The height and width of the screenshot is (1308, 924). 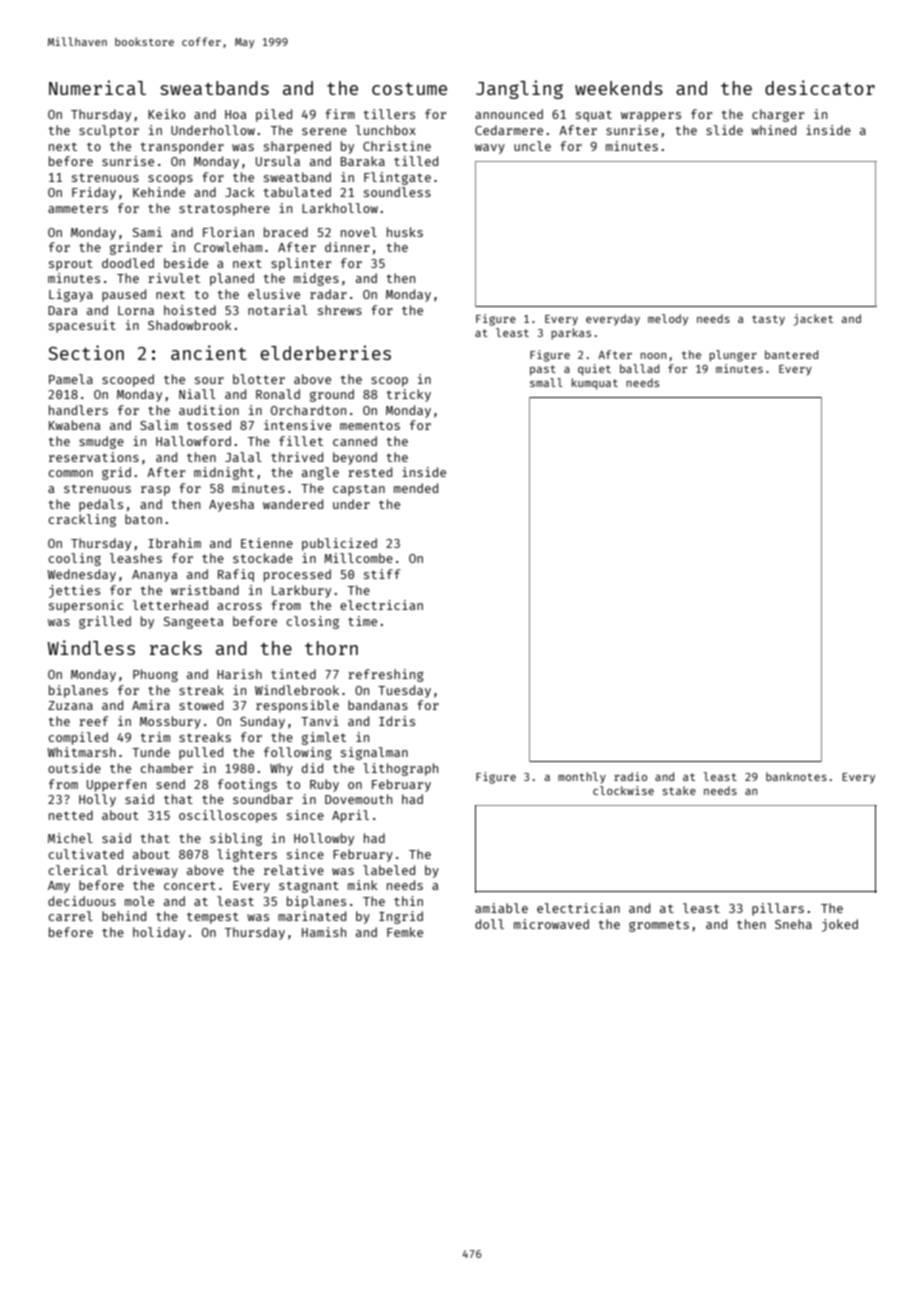 What do you see at coordinates (370, 472) in the screenshot?
I see `rested` at bounding box center [370, 472].
